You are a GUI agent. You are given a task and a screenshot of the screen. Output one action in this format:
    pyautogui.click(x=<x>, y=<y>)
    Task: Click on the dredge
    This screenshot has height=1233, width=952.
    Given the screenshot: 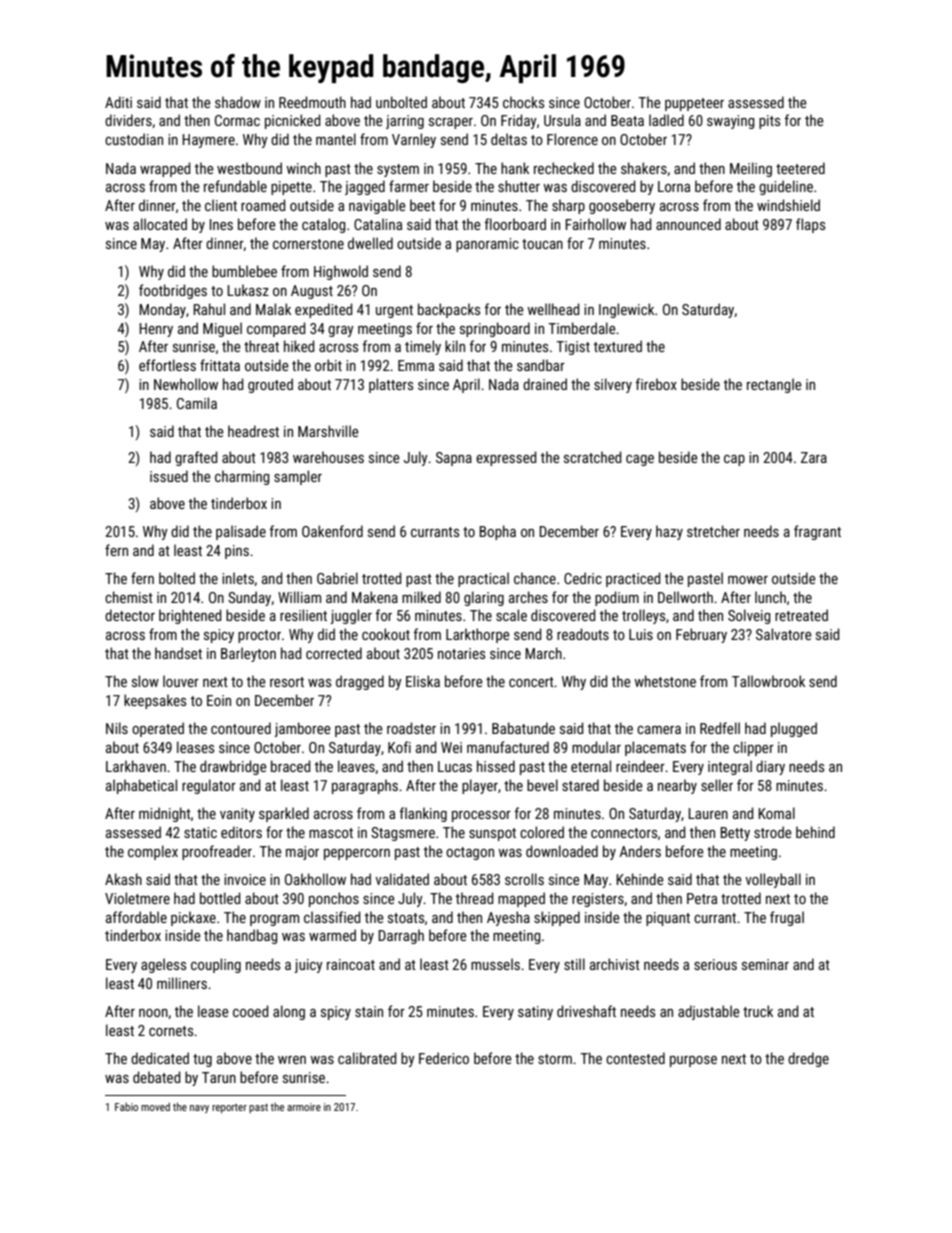 What is the action you would take?
    pyautogui.click(x=808, y=1059)
